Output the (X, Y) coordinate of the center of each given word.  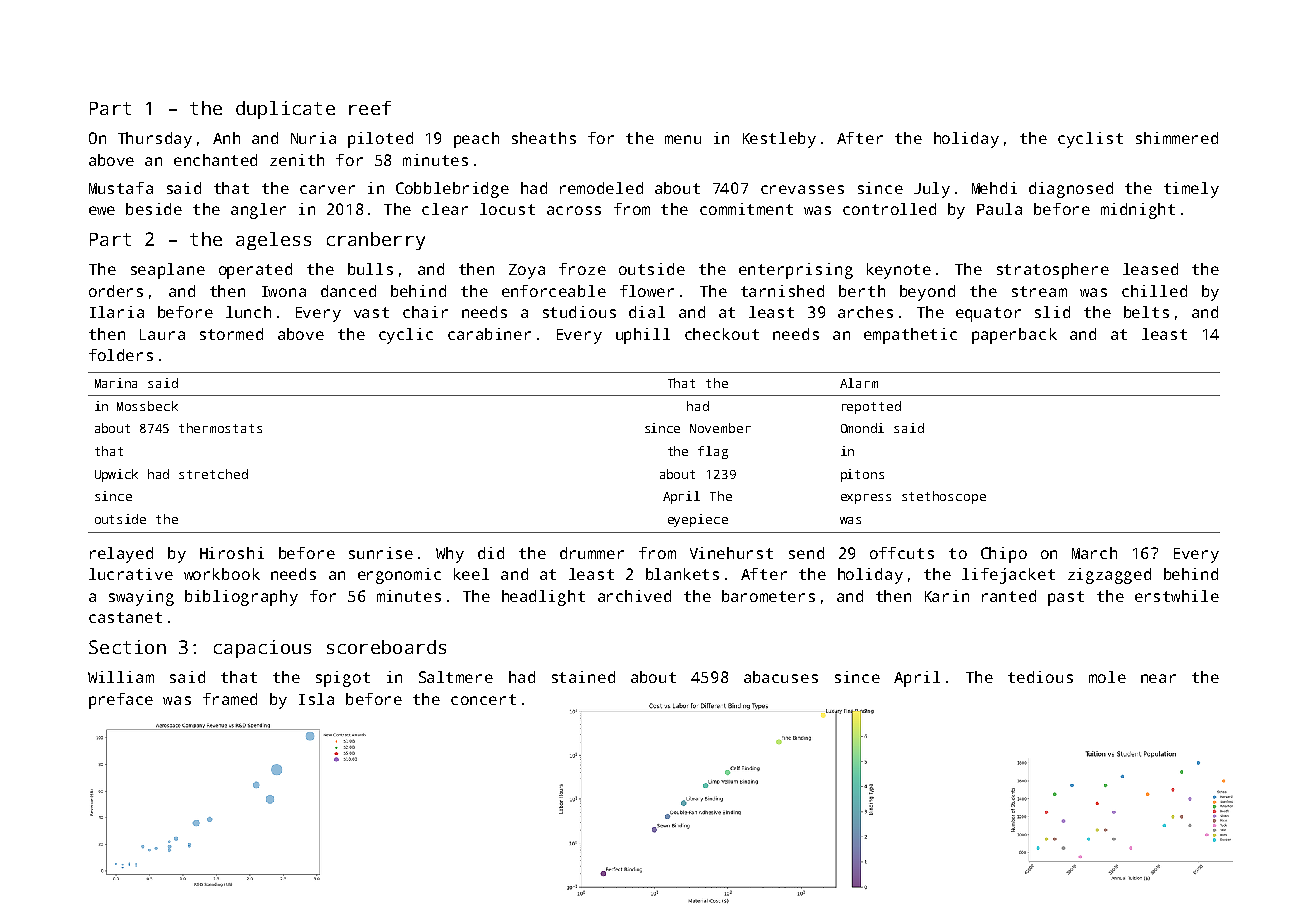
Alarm (859, 383)
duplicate (285, 110)
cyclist (1090, 140)
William (121, 677)
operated (255, 271)
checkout (722, 334)
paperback (1014, 336)
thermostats (220, 428)
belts (1146, 312)
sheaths (544, 138)
